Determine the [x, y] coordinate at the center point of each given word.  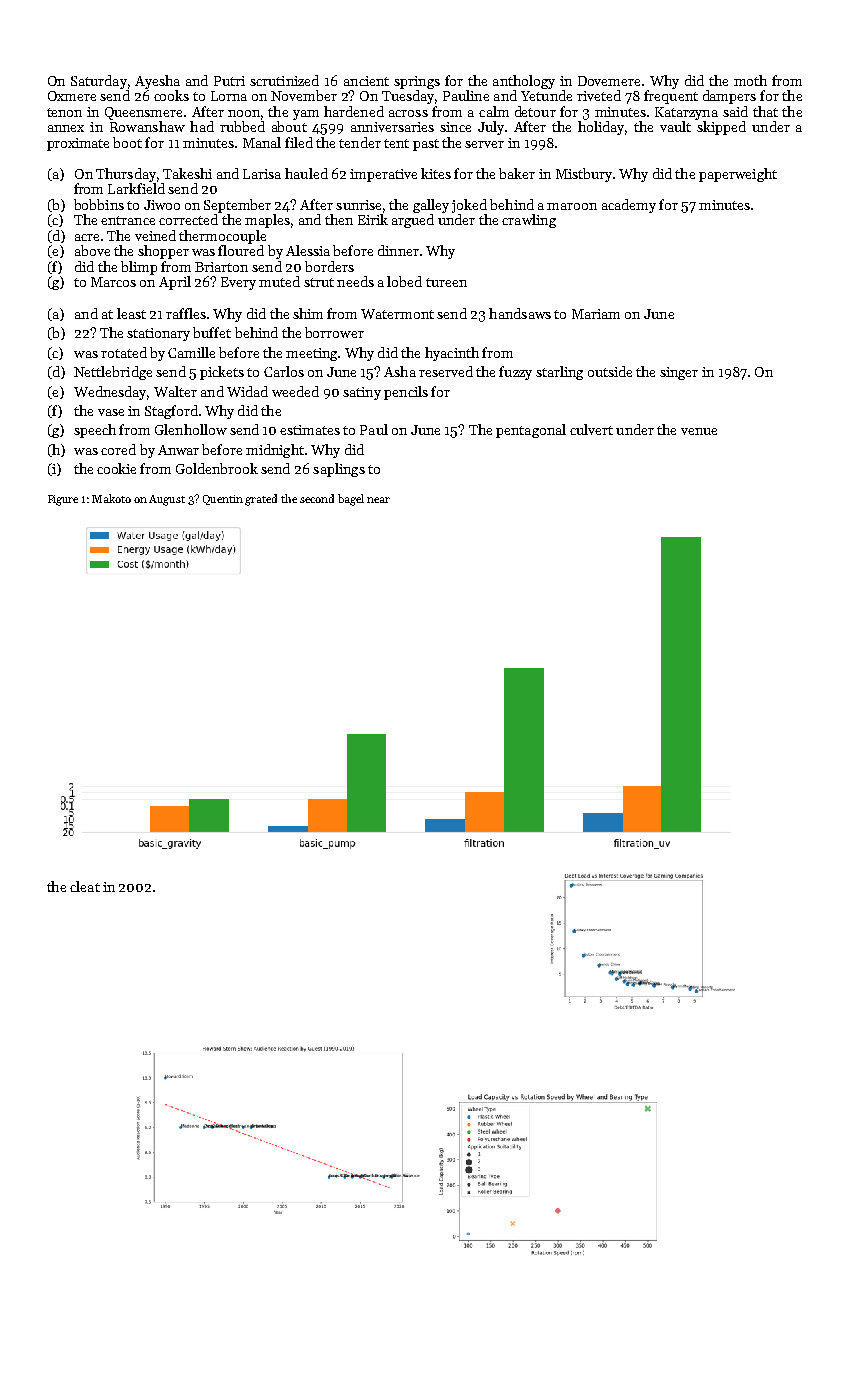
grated [261, 500]
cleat [85, 886]
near [378, 500]
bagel [351, 500]
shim [308, 313]
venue [699, 431]
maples [267, 221]
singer [679, 373]
